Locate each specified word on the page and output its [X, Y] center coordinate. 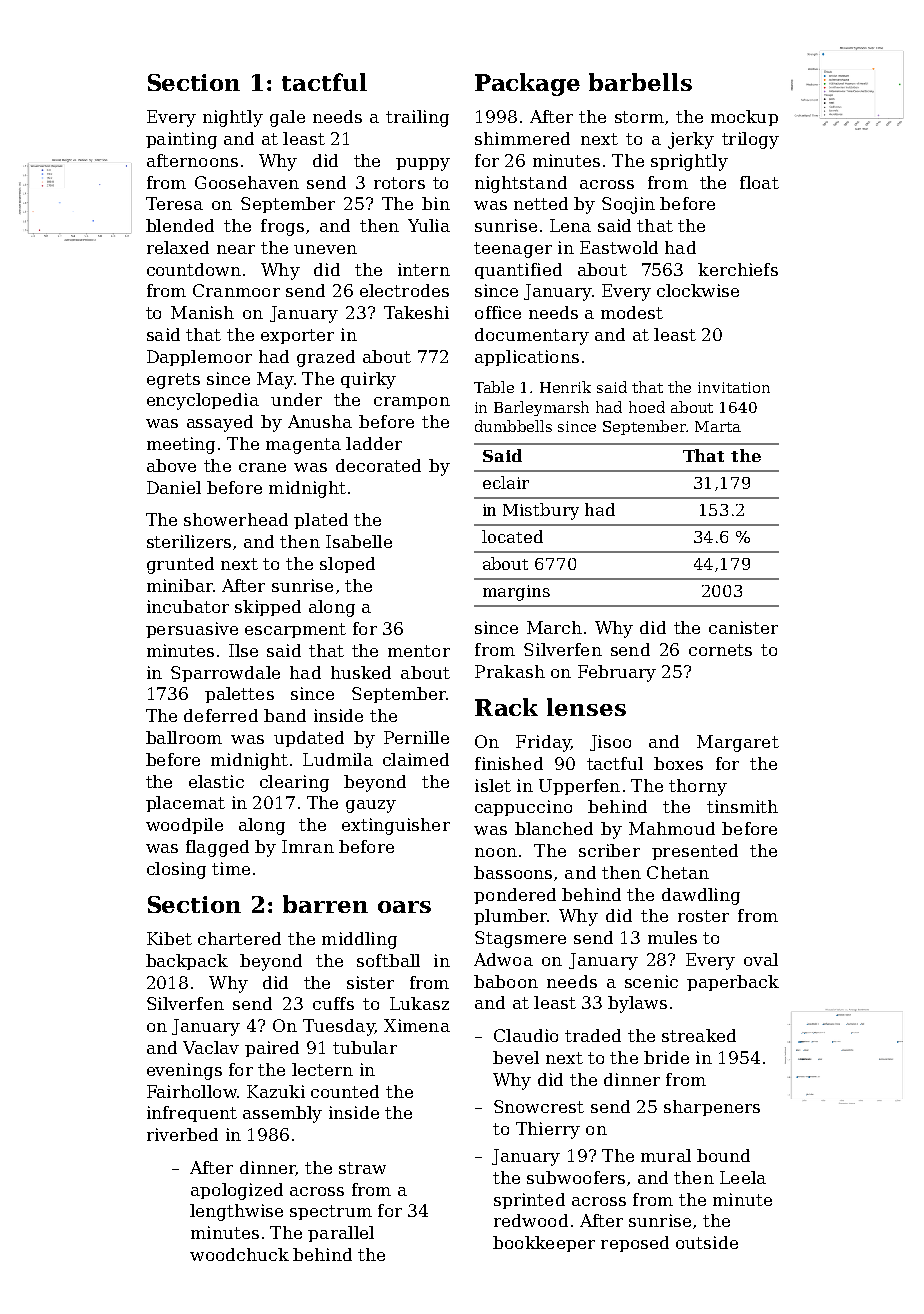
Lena [570, 225]
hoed [647, 407]
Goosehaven [247, 182]
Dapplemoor [199, 358]
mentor [419, 651]
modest [632, 312]
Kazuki [276, 1091]
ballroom [184, 737]
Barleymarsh [541, 408]
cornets [720, 650]
